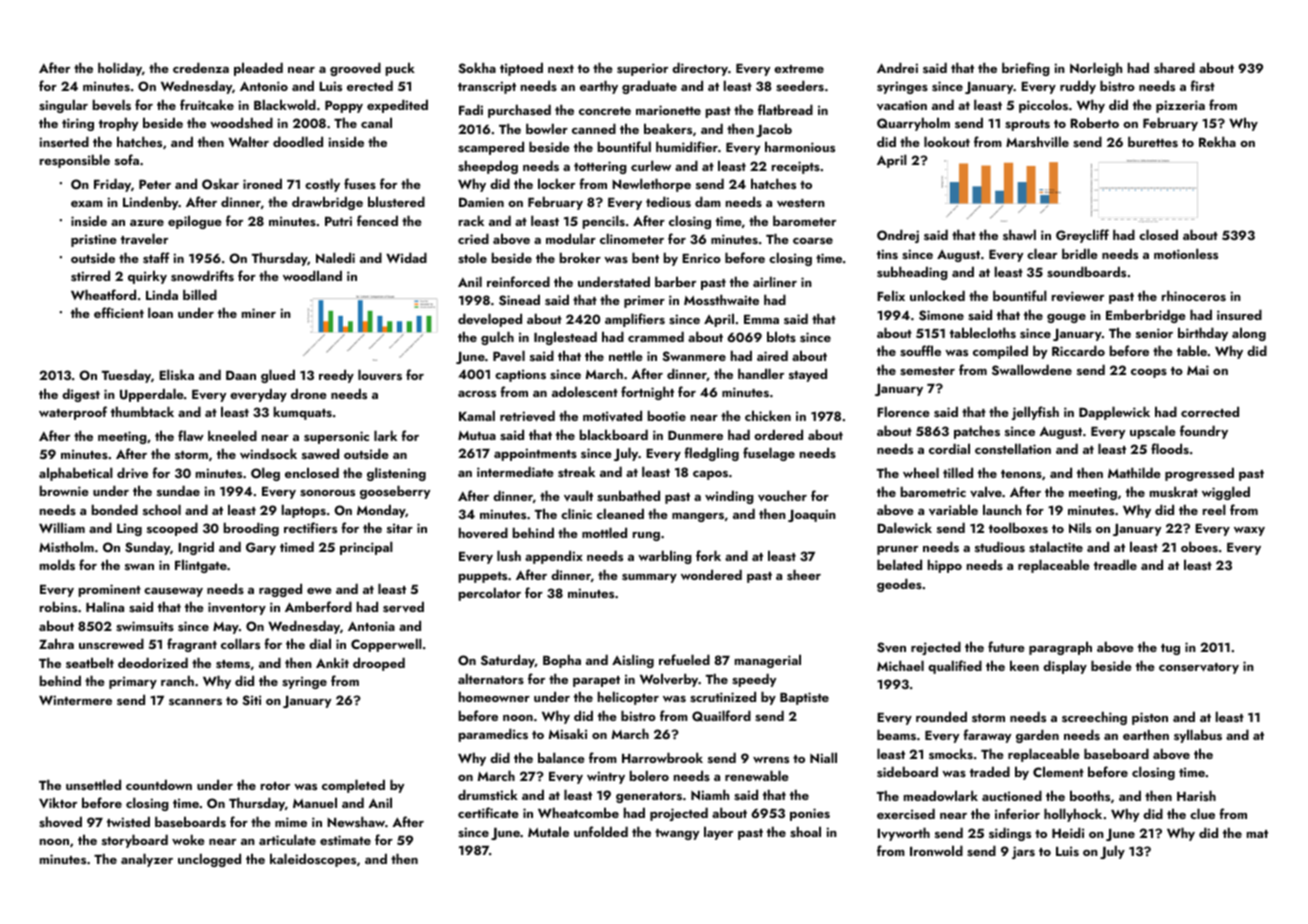  Describe the element at coordinates (487, 87) in the screenshot. I see `transcript` at that location.
